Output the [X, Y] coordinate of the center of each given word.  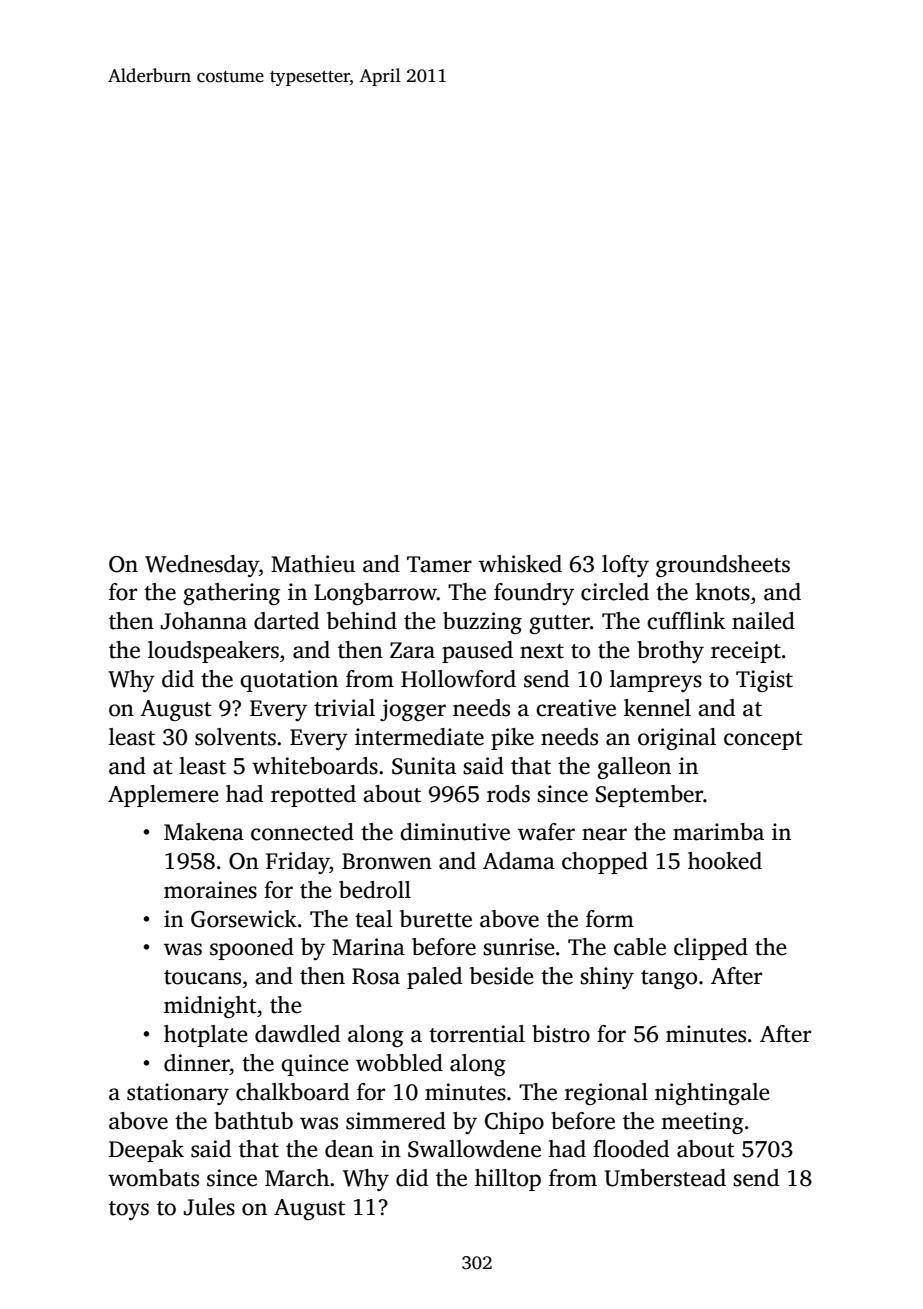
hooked [725, 861]
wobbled [399, 1063]
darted [286, 621]
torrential [477, 1034]
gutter [559, 624]
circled [615, 592]
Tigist [764, 681]
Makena [204, 832]
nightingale [712, 1094]
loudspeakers [213, 652]
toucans [202, 977]
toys [129, 1210]
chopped [605, 863]
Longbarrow [375, 594]
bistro [561, 1034]
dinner [197, 1063]
